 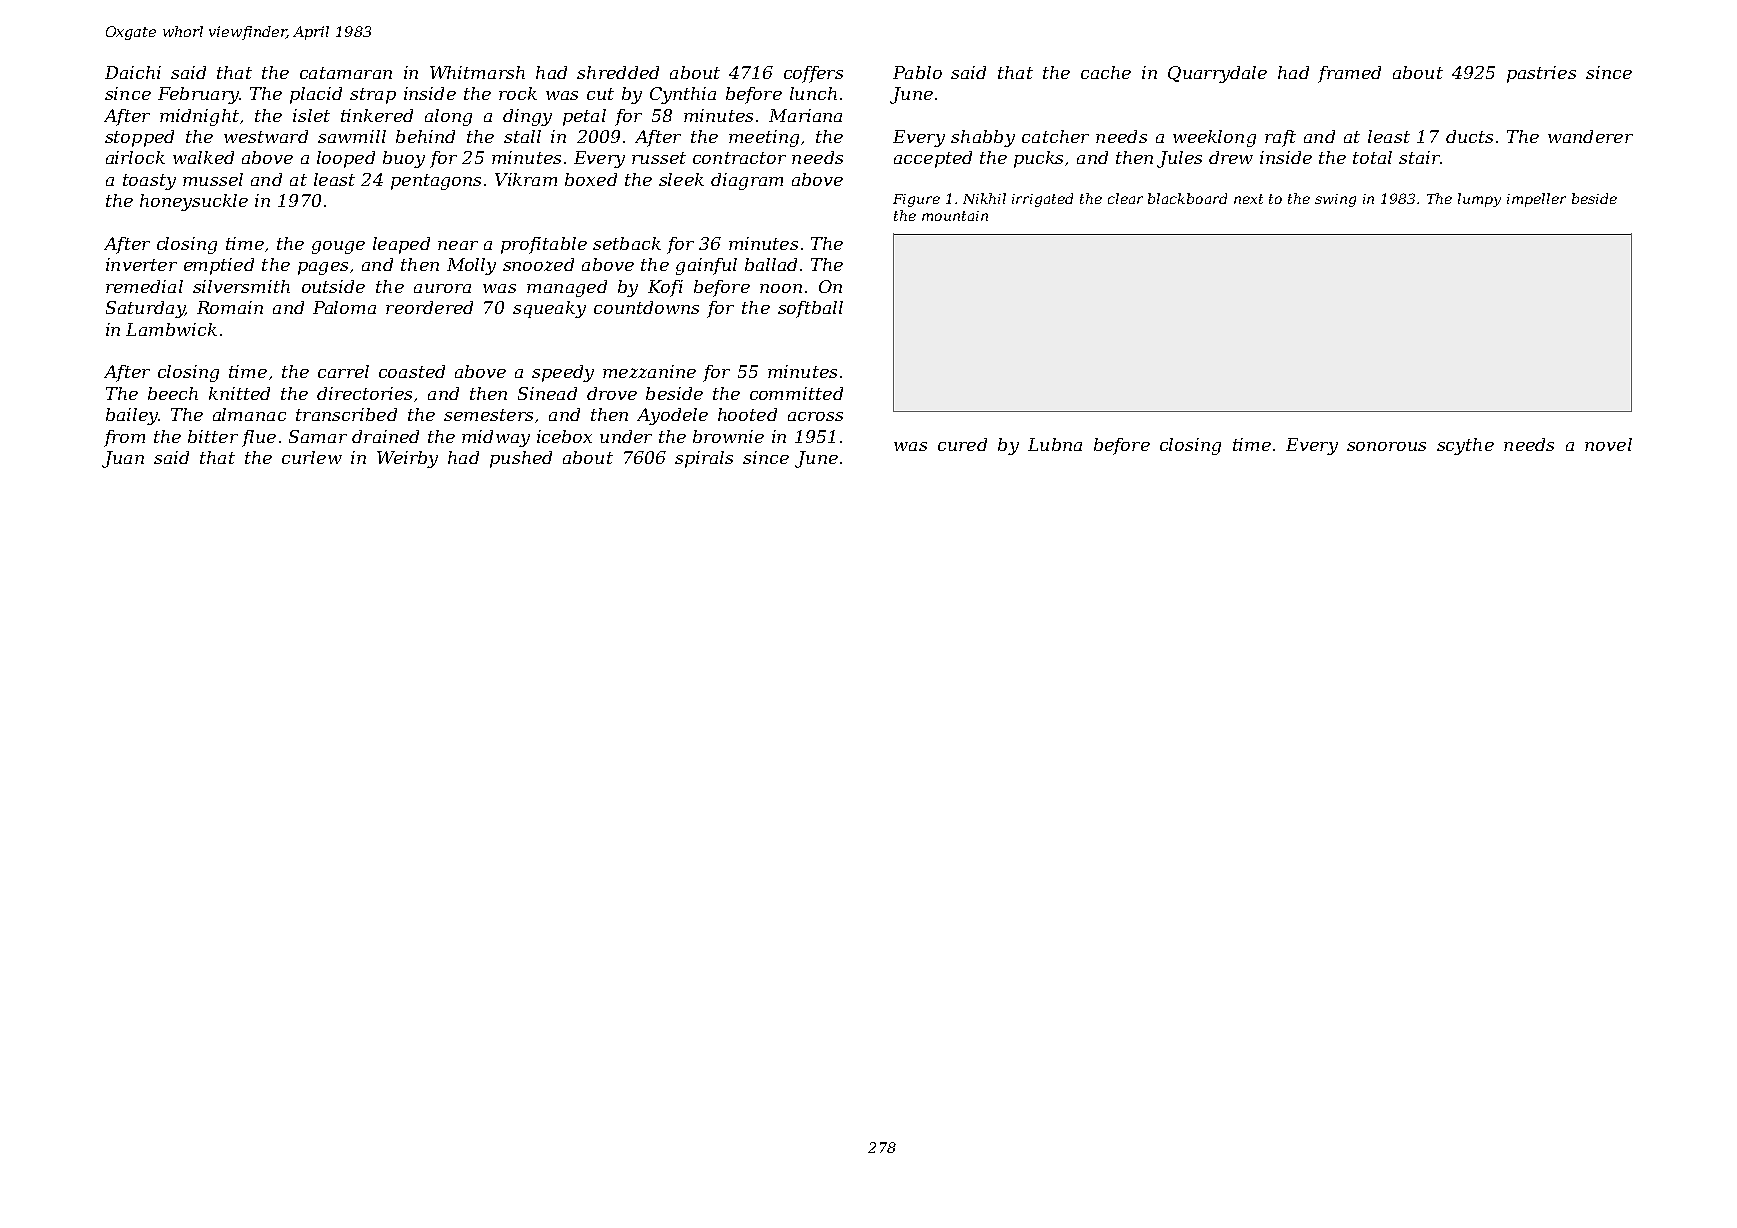 I want to click on cured, so click(x=962, y=444).
